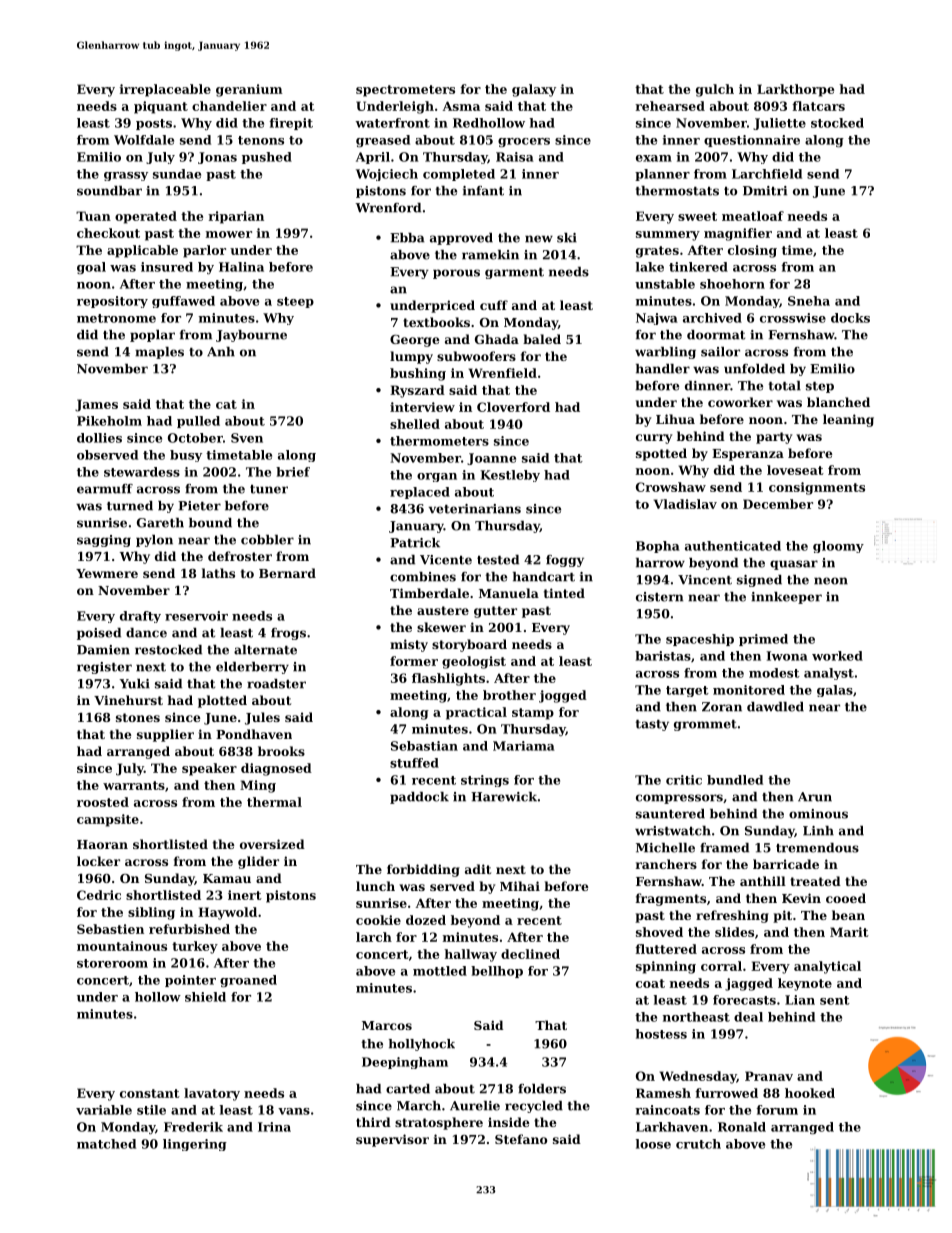 The height and width of the image is (1233, 952). What do you see at coordinates (795, 90) in the image?
I see `Larkthorpe` at bounding box center [795, 90].
